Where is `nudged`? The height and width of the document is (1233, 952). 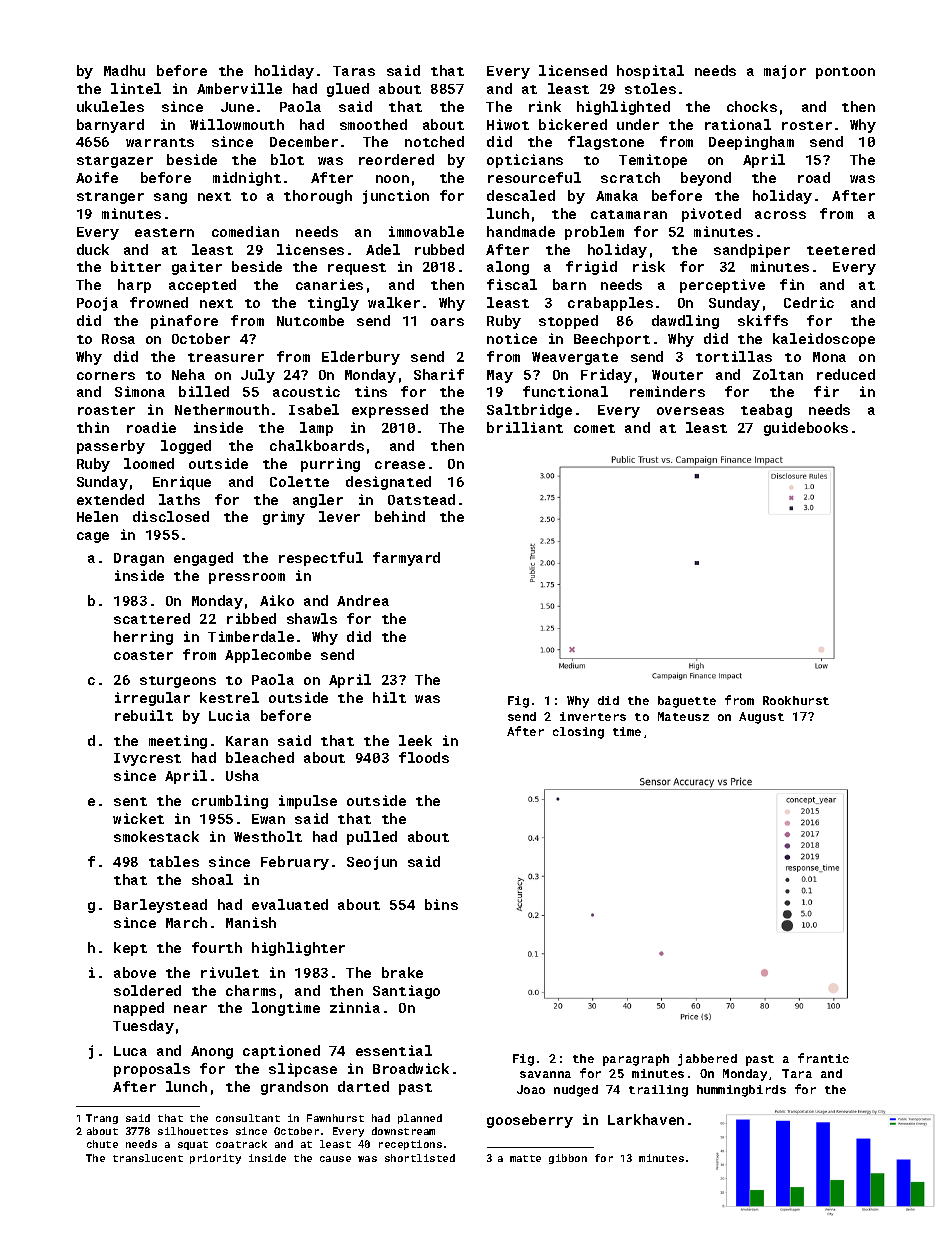
nudged is located at coordinates (576, 1091).
